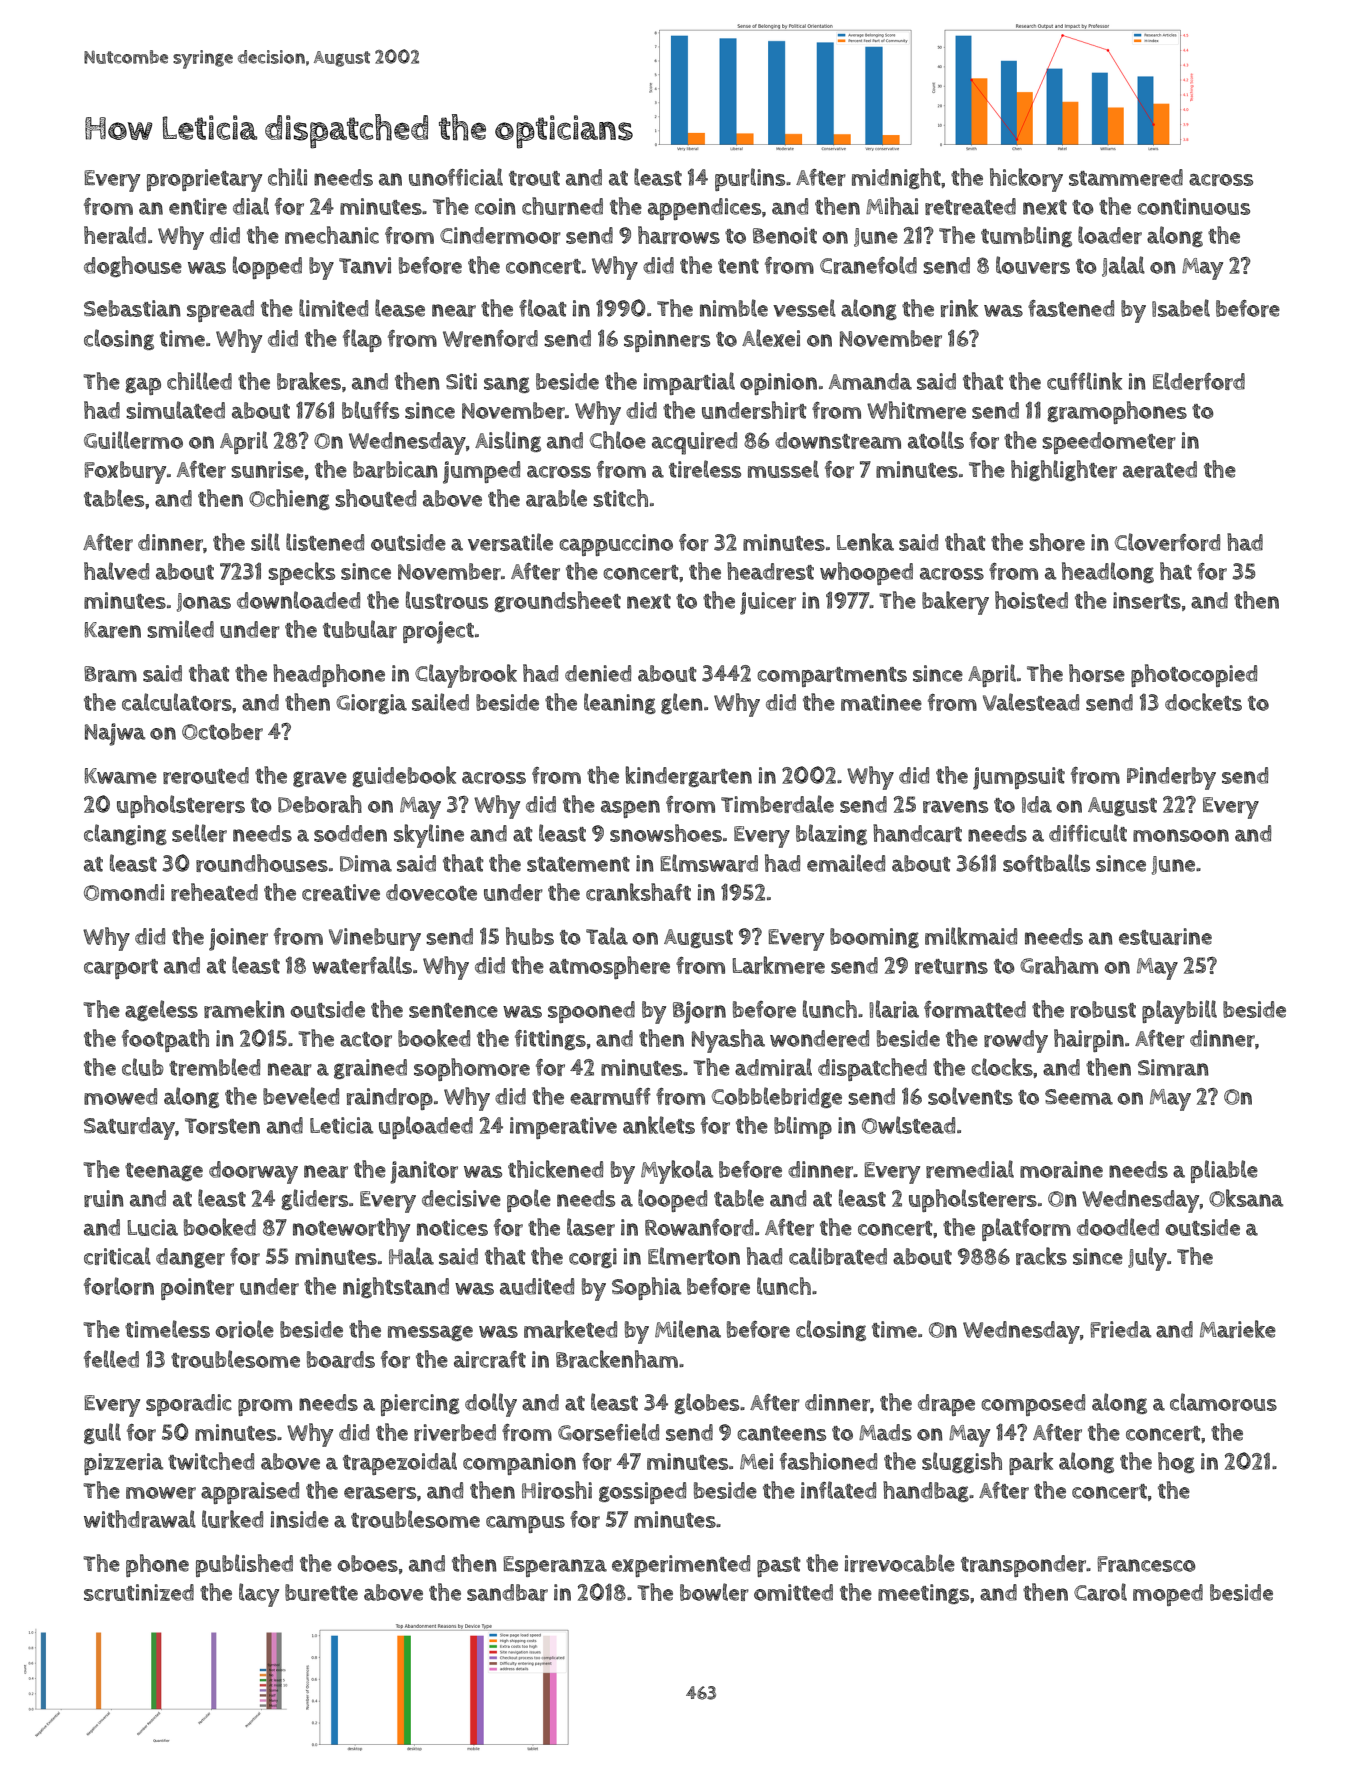  Describe the element at coordinates (362, 340) in the screenshot. I see `flap` at that location.
